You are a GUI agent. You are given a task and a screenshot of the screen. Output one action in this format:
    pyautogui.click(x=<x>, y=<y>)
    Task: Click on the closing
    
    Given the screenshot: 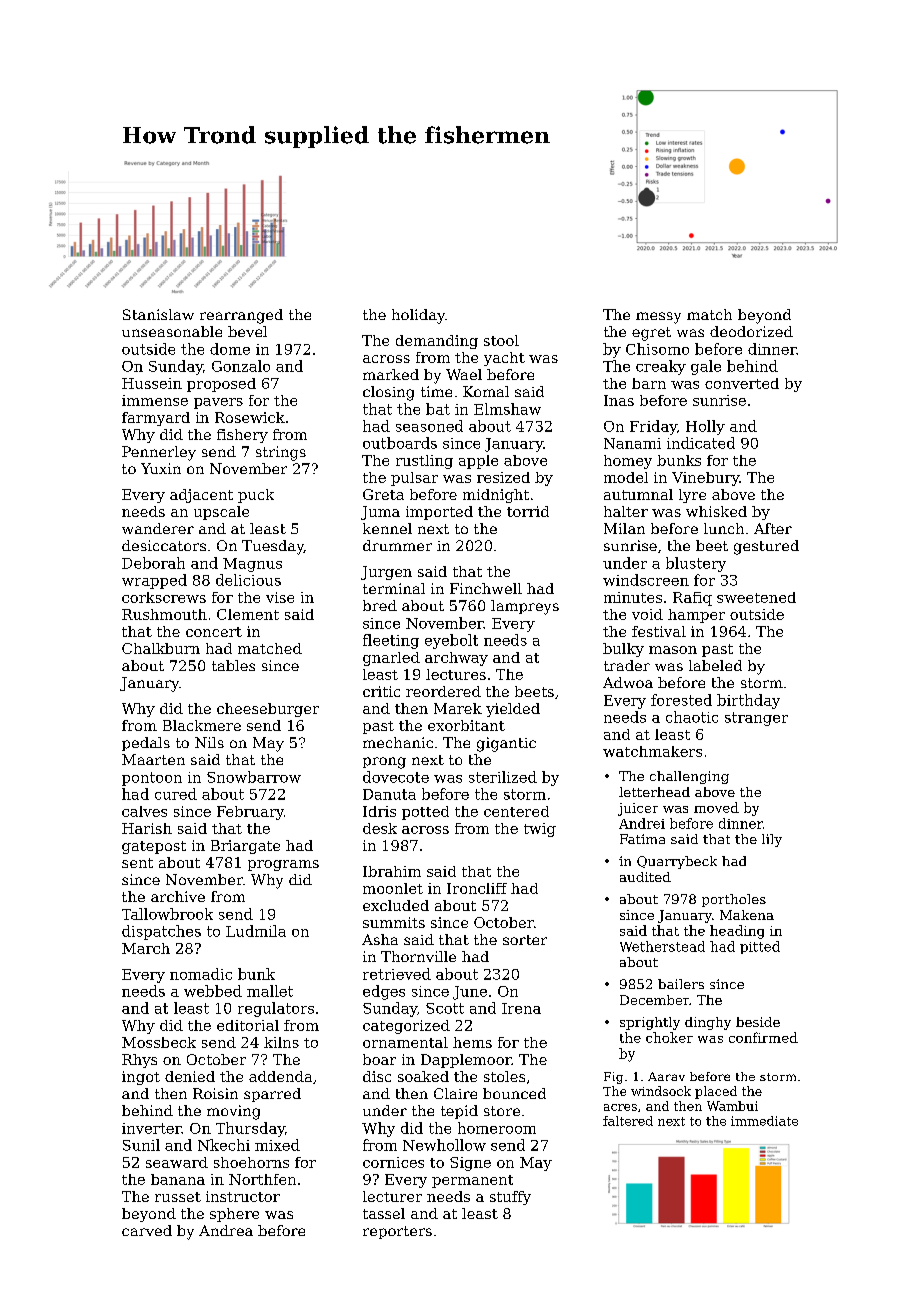 What is the action you would take?
    pyautogui.click(x=388, y=393)
